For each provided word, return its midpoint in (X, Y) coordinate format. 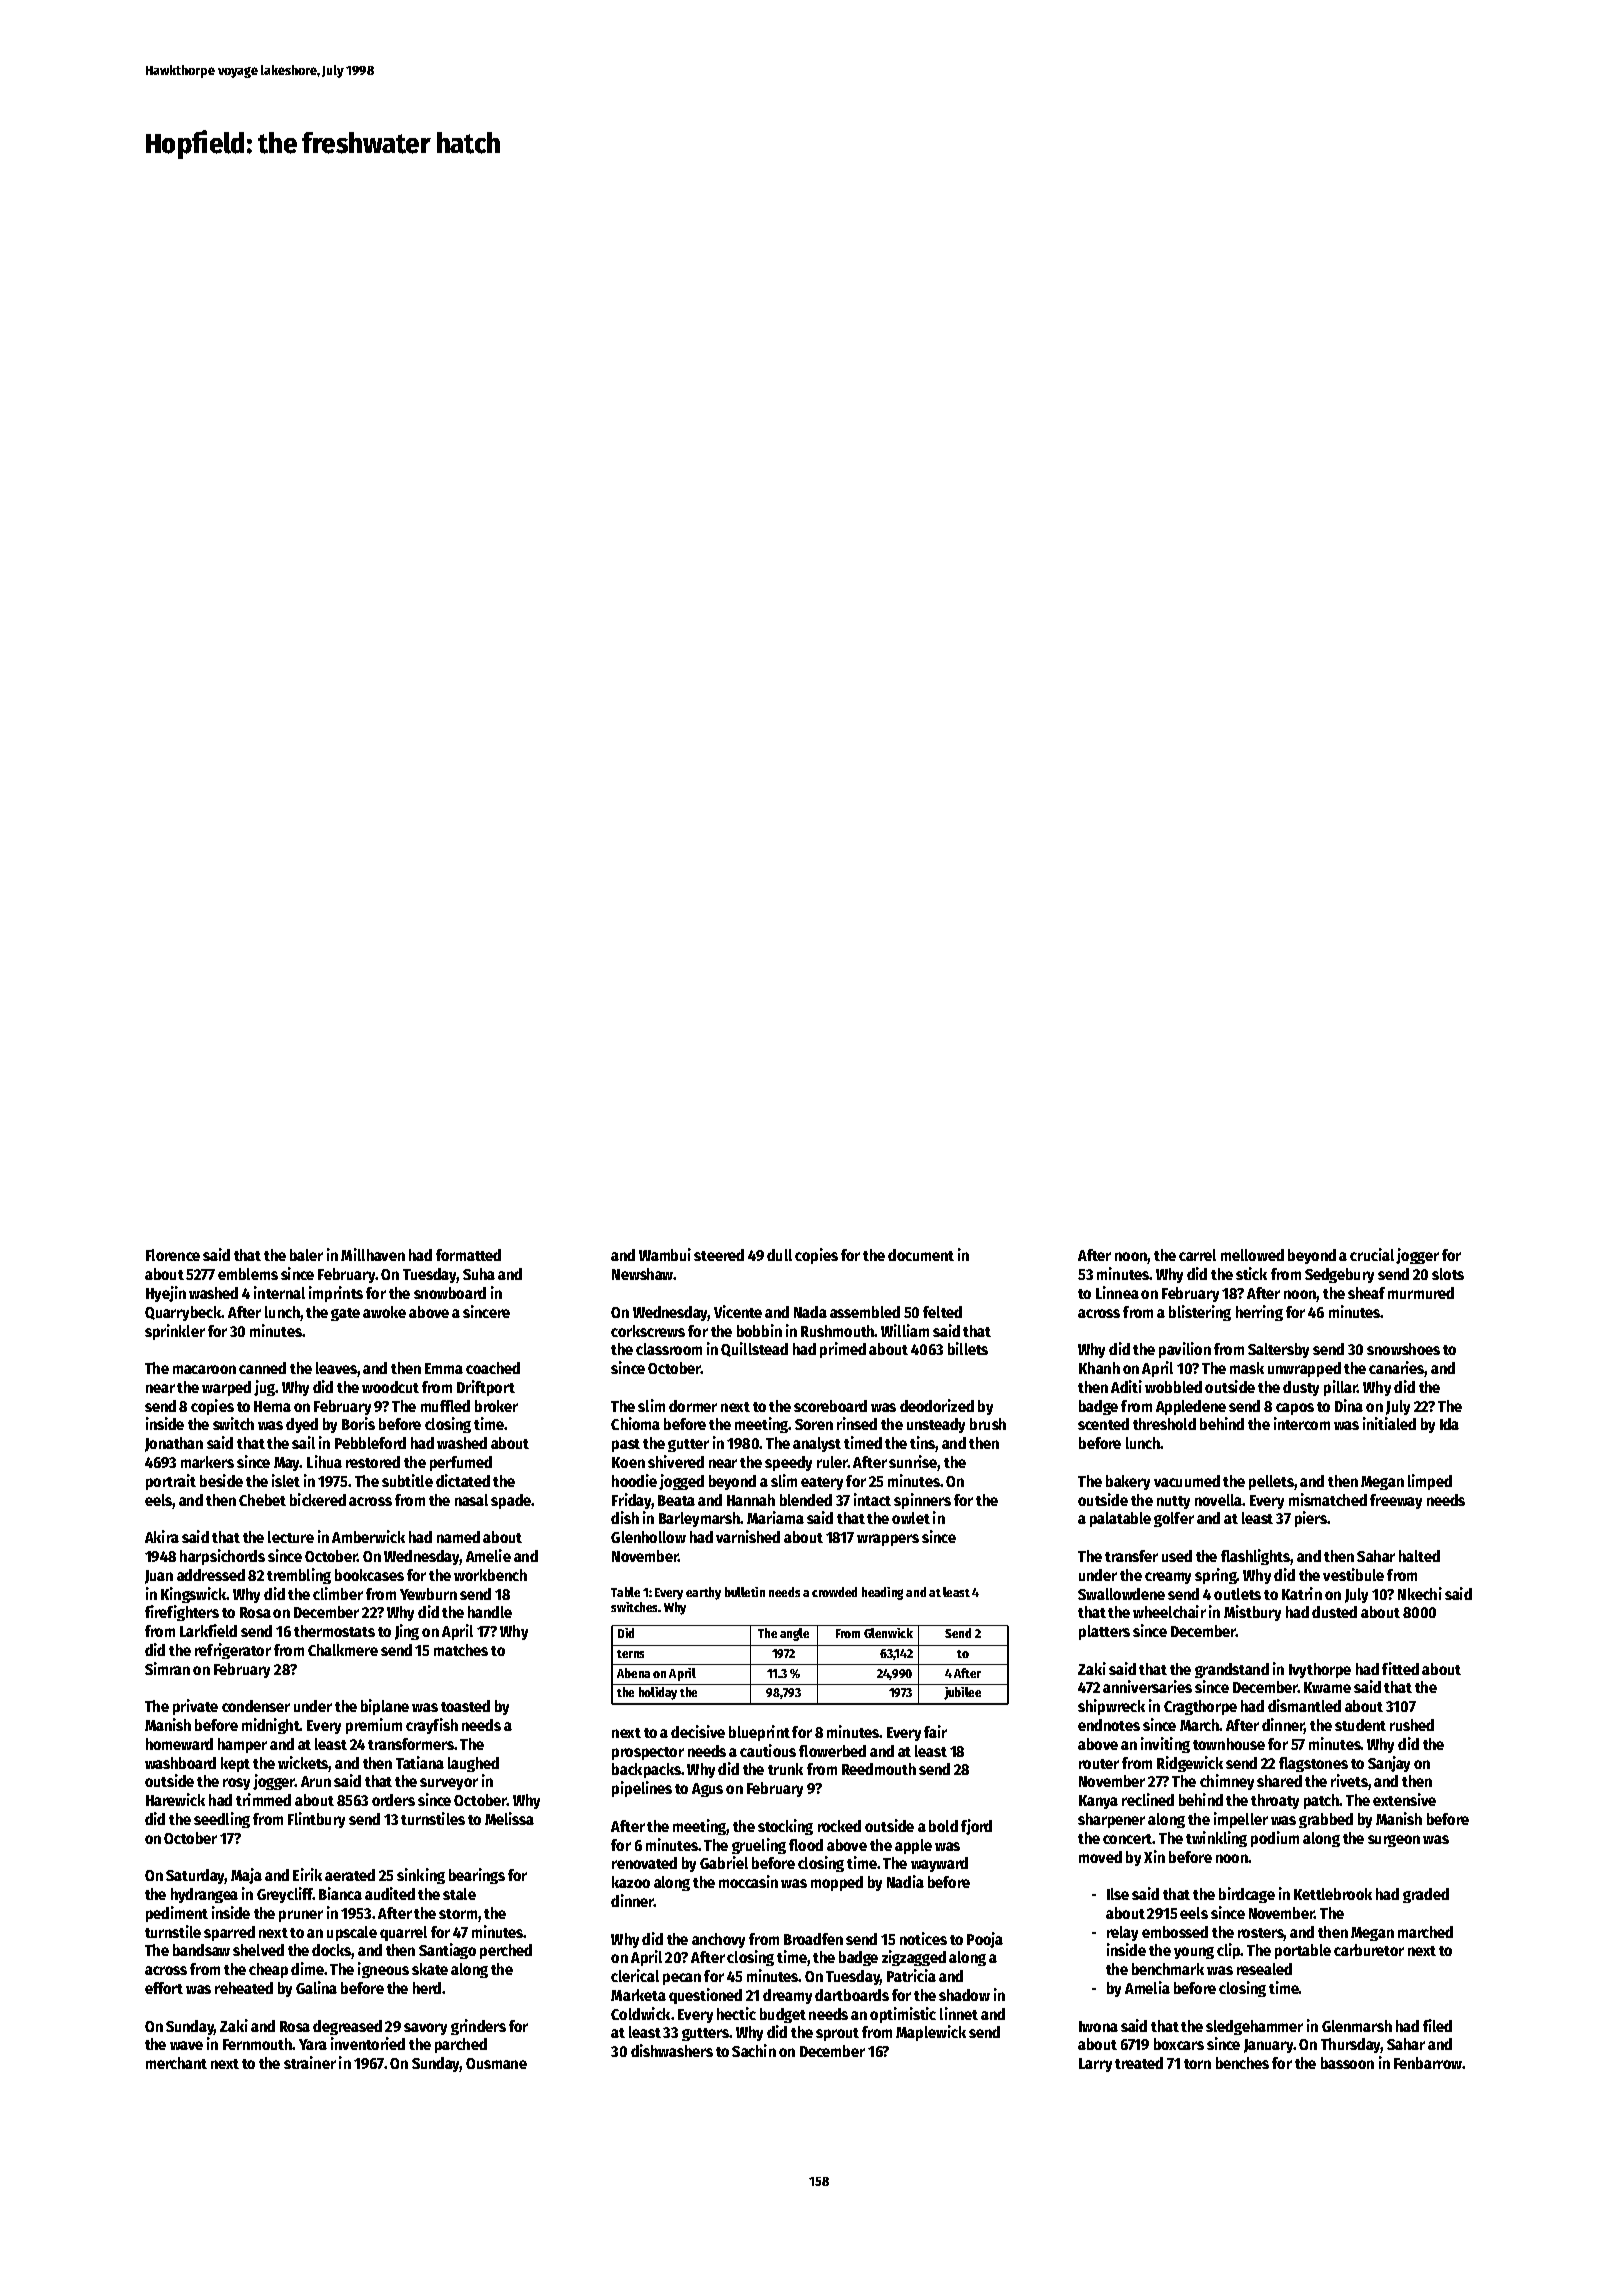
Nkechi (1420, 1593)
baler (306, 1255)
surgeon (1394, 1841)
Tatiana (420, 1762)
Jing (407, 1632)
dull (779, 1255)
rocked (839, 1826)
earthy (703, 1593)
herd (427, 1988)
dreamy (787, 1996)
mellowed (1252, 1255)
